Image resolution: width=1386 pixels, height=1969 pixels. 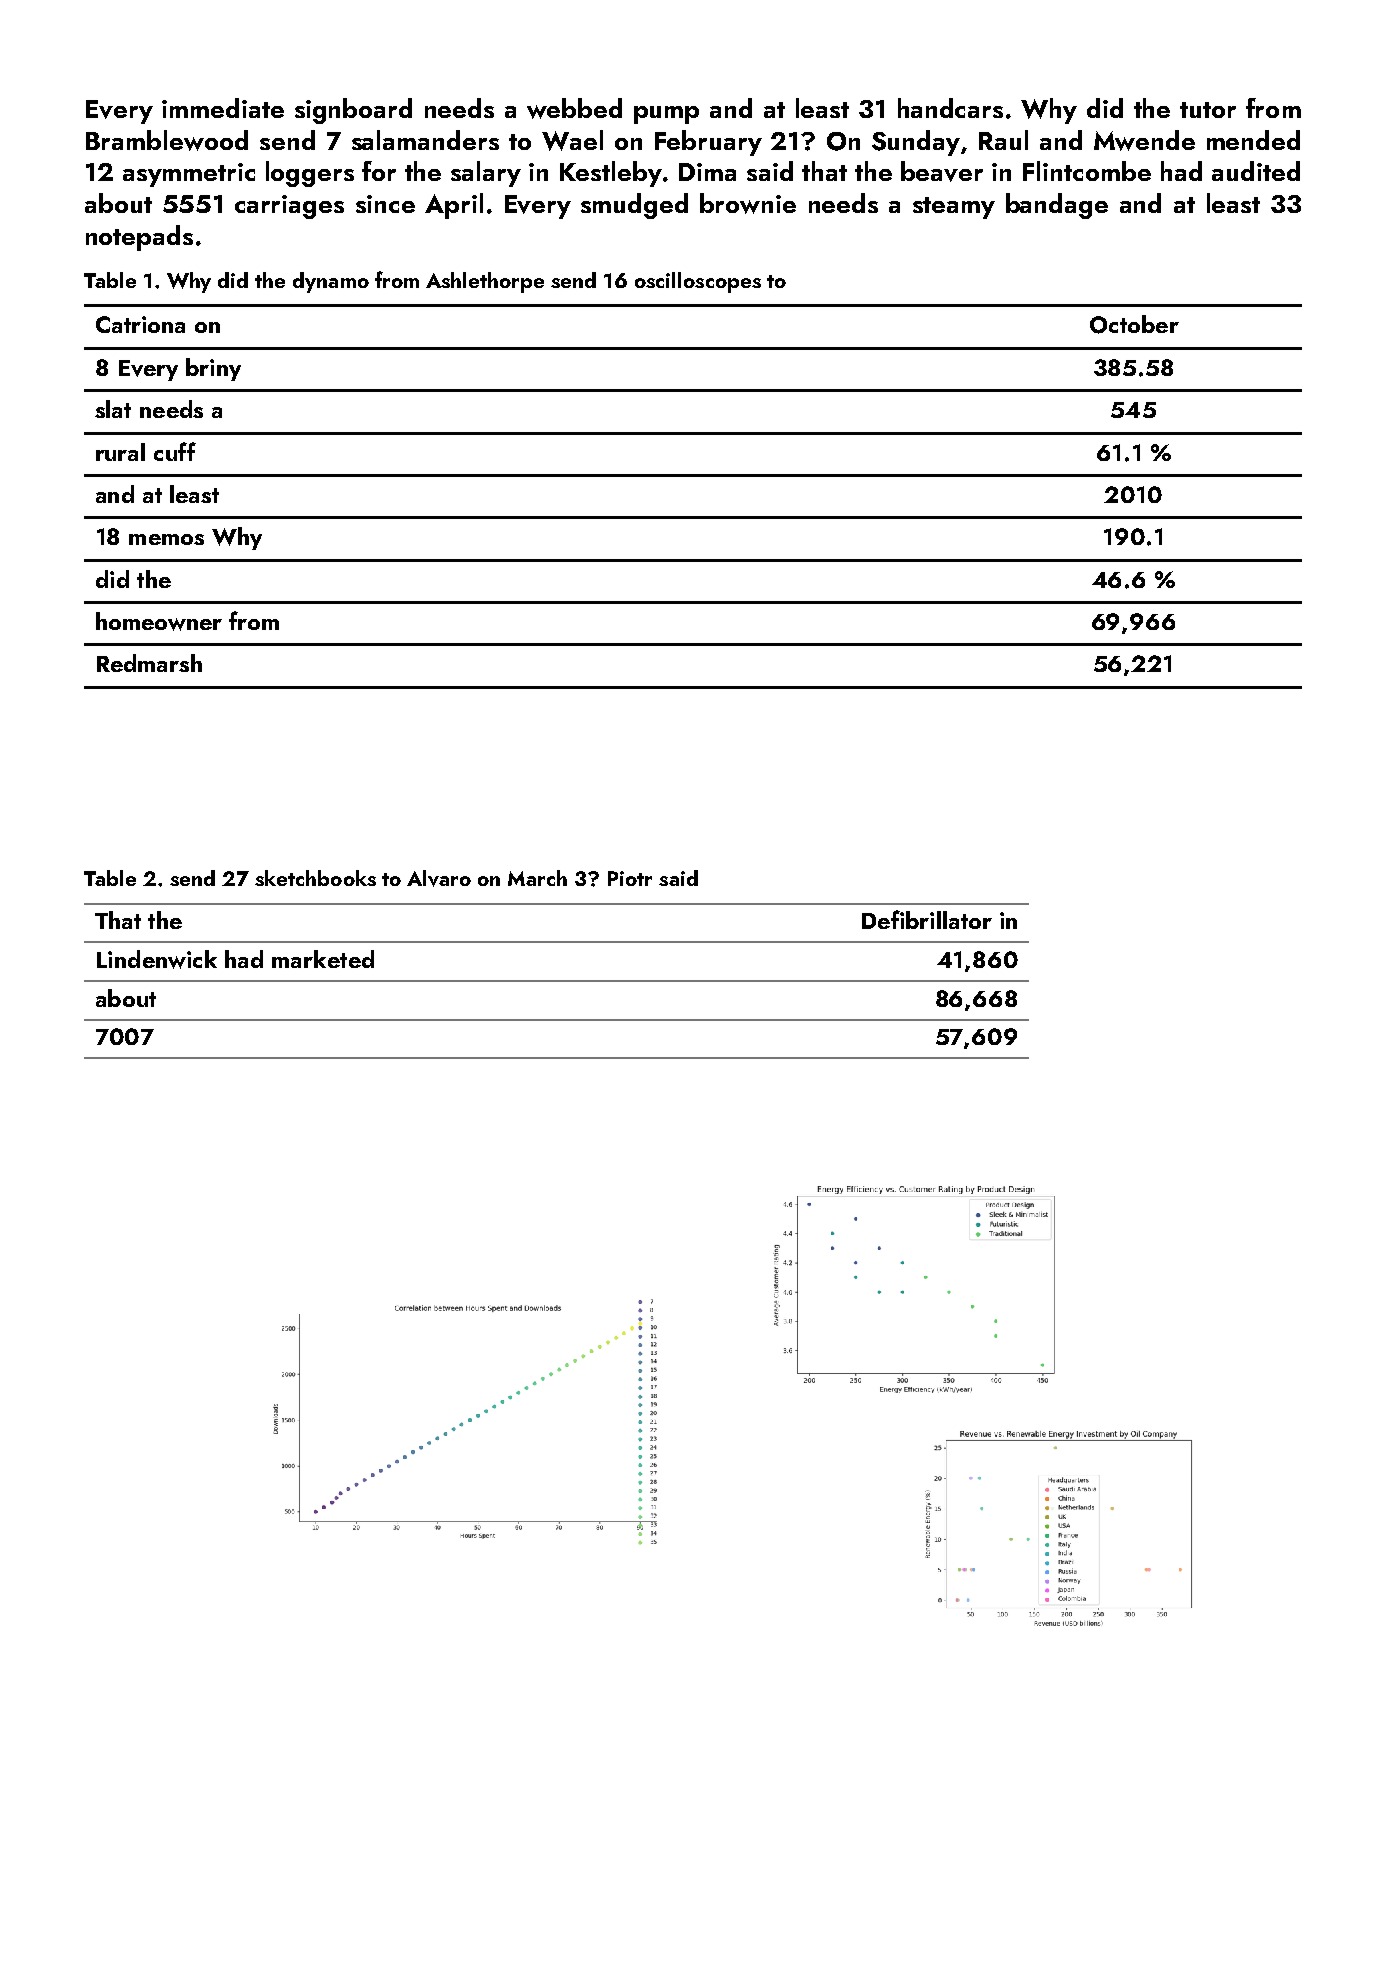 I want to click on bandage, so click(x=1057, y=206).
